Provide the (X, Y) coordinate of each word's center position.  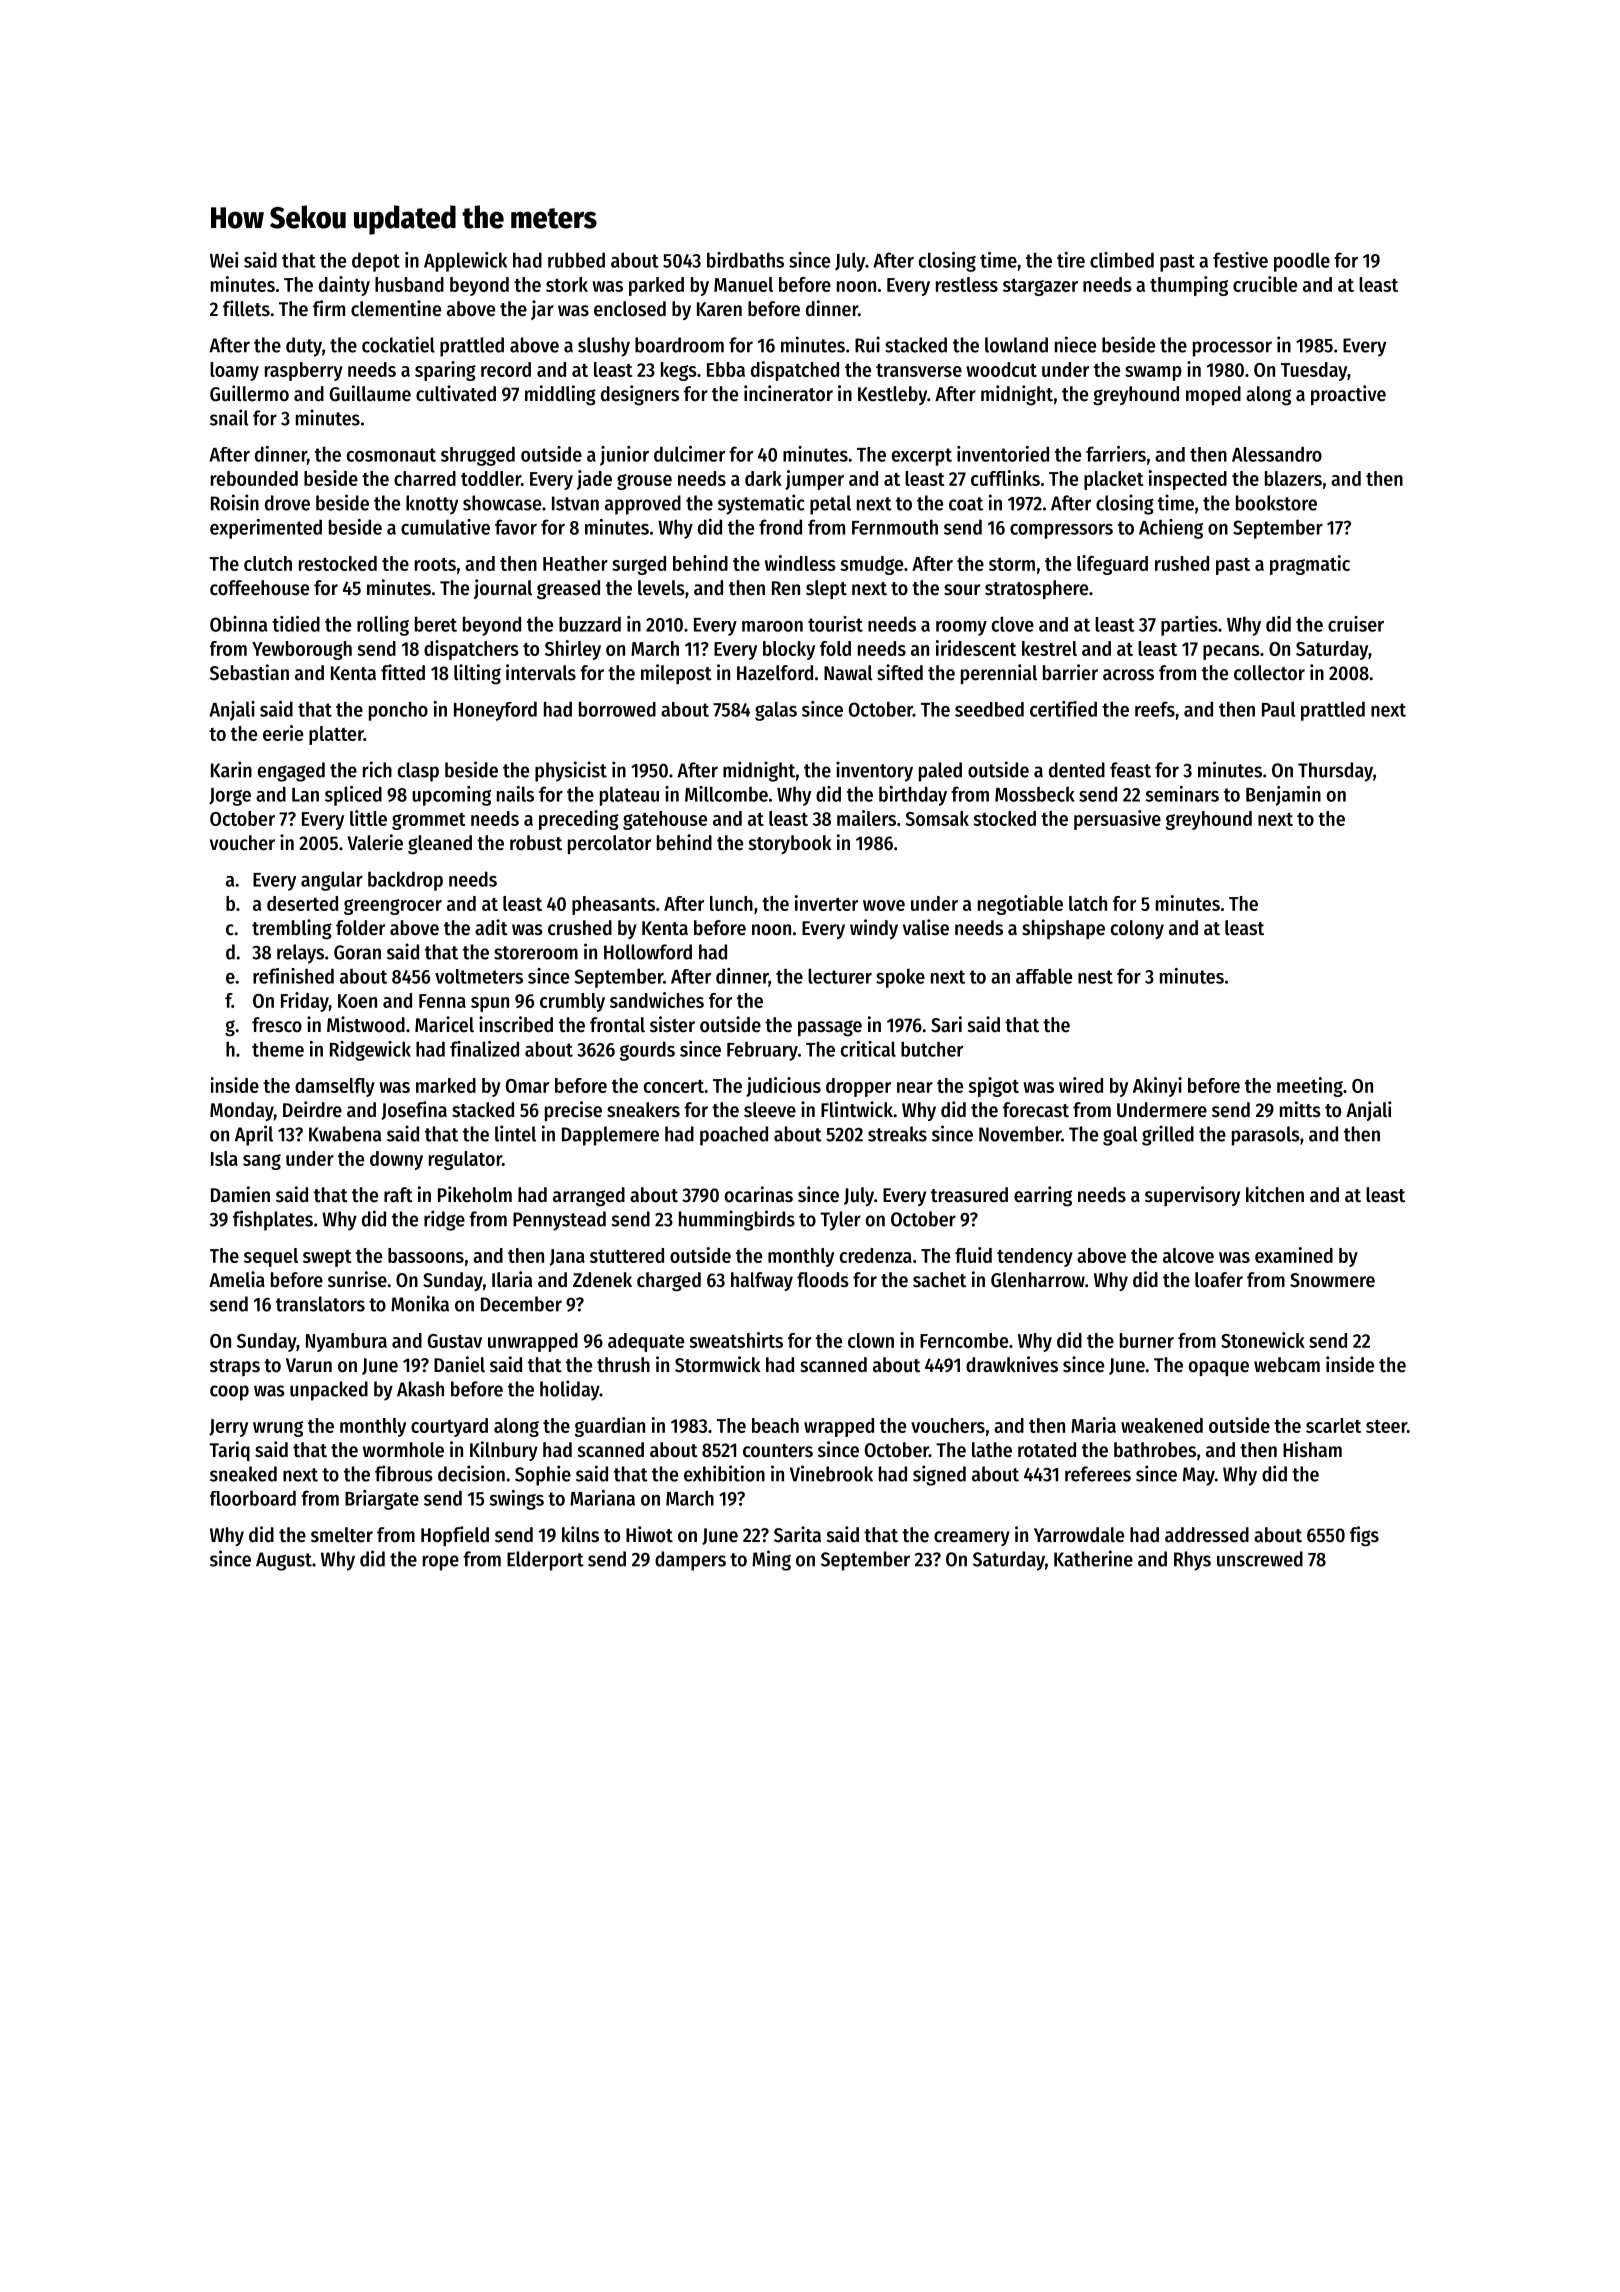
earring (1043, 1196)
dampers (690, 1561)
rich (377, 769)
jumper (814, 480)
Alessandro (1277, 454)
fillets (246, 308)
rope (441, 1563)
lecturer (840, 976)
